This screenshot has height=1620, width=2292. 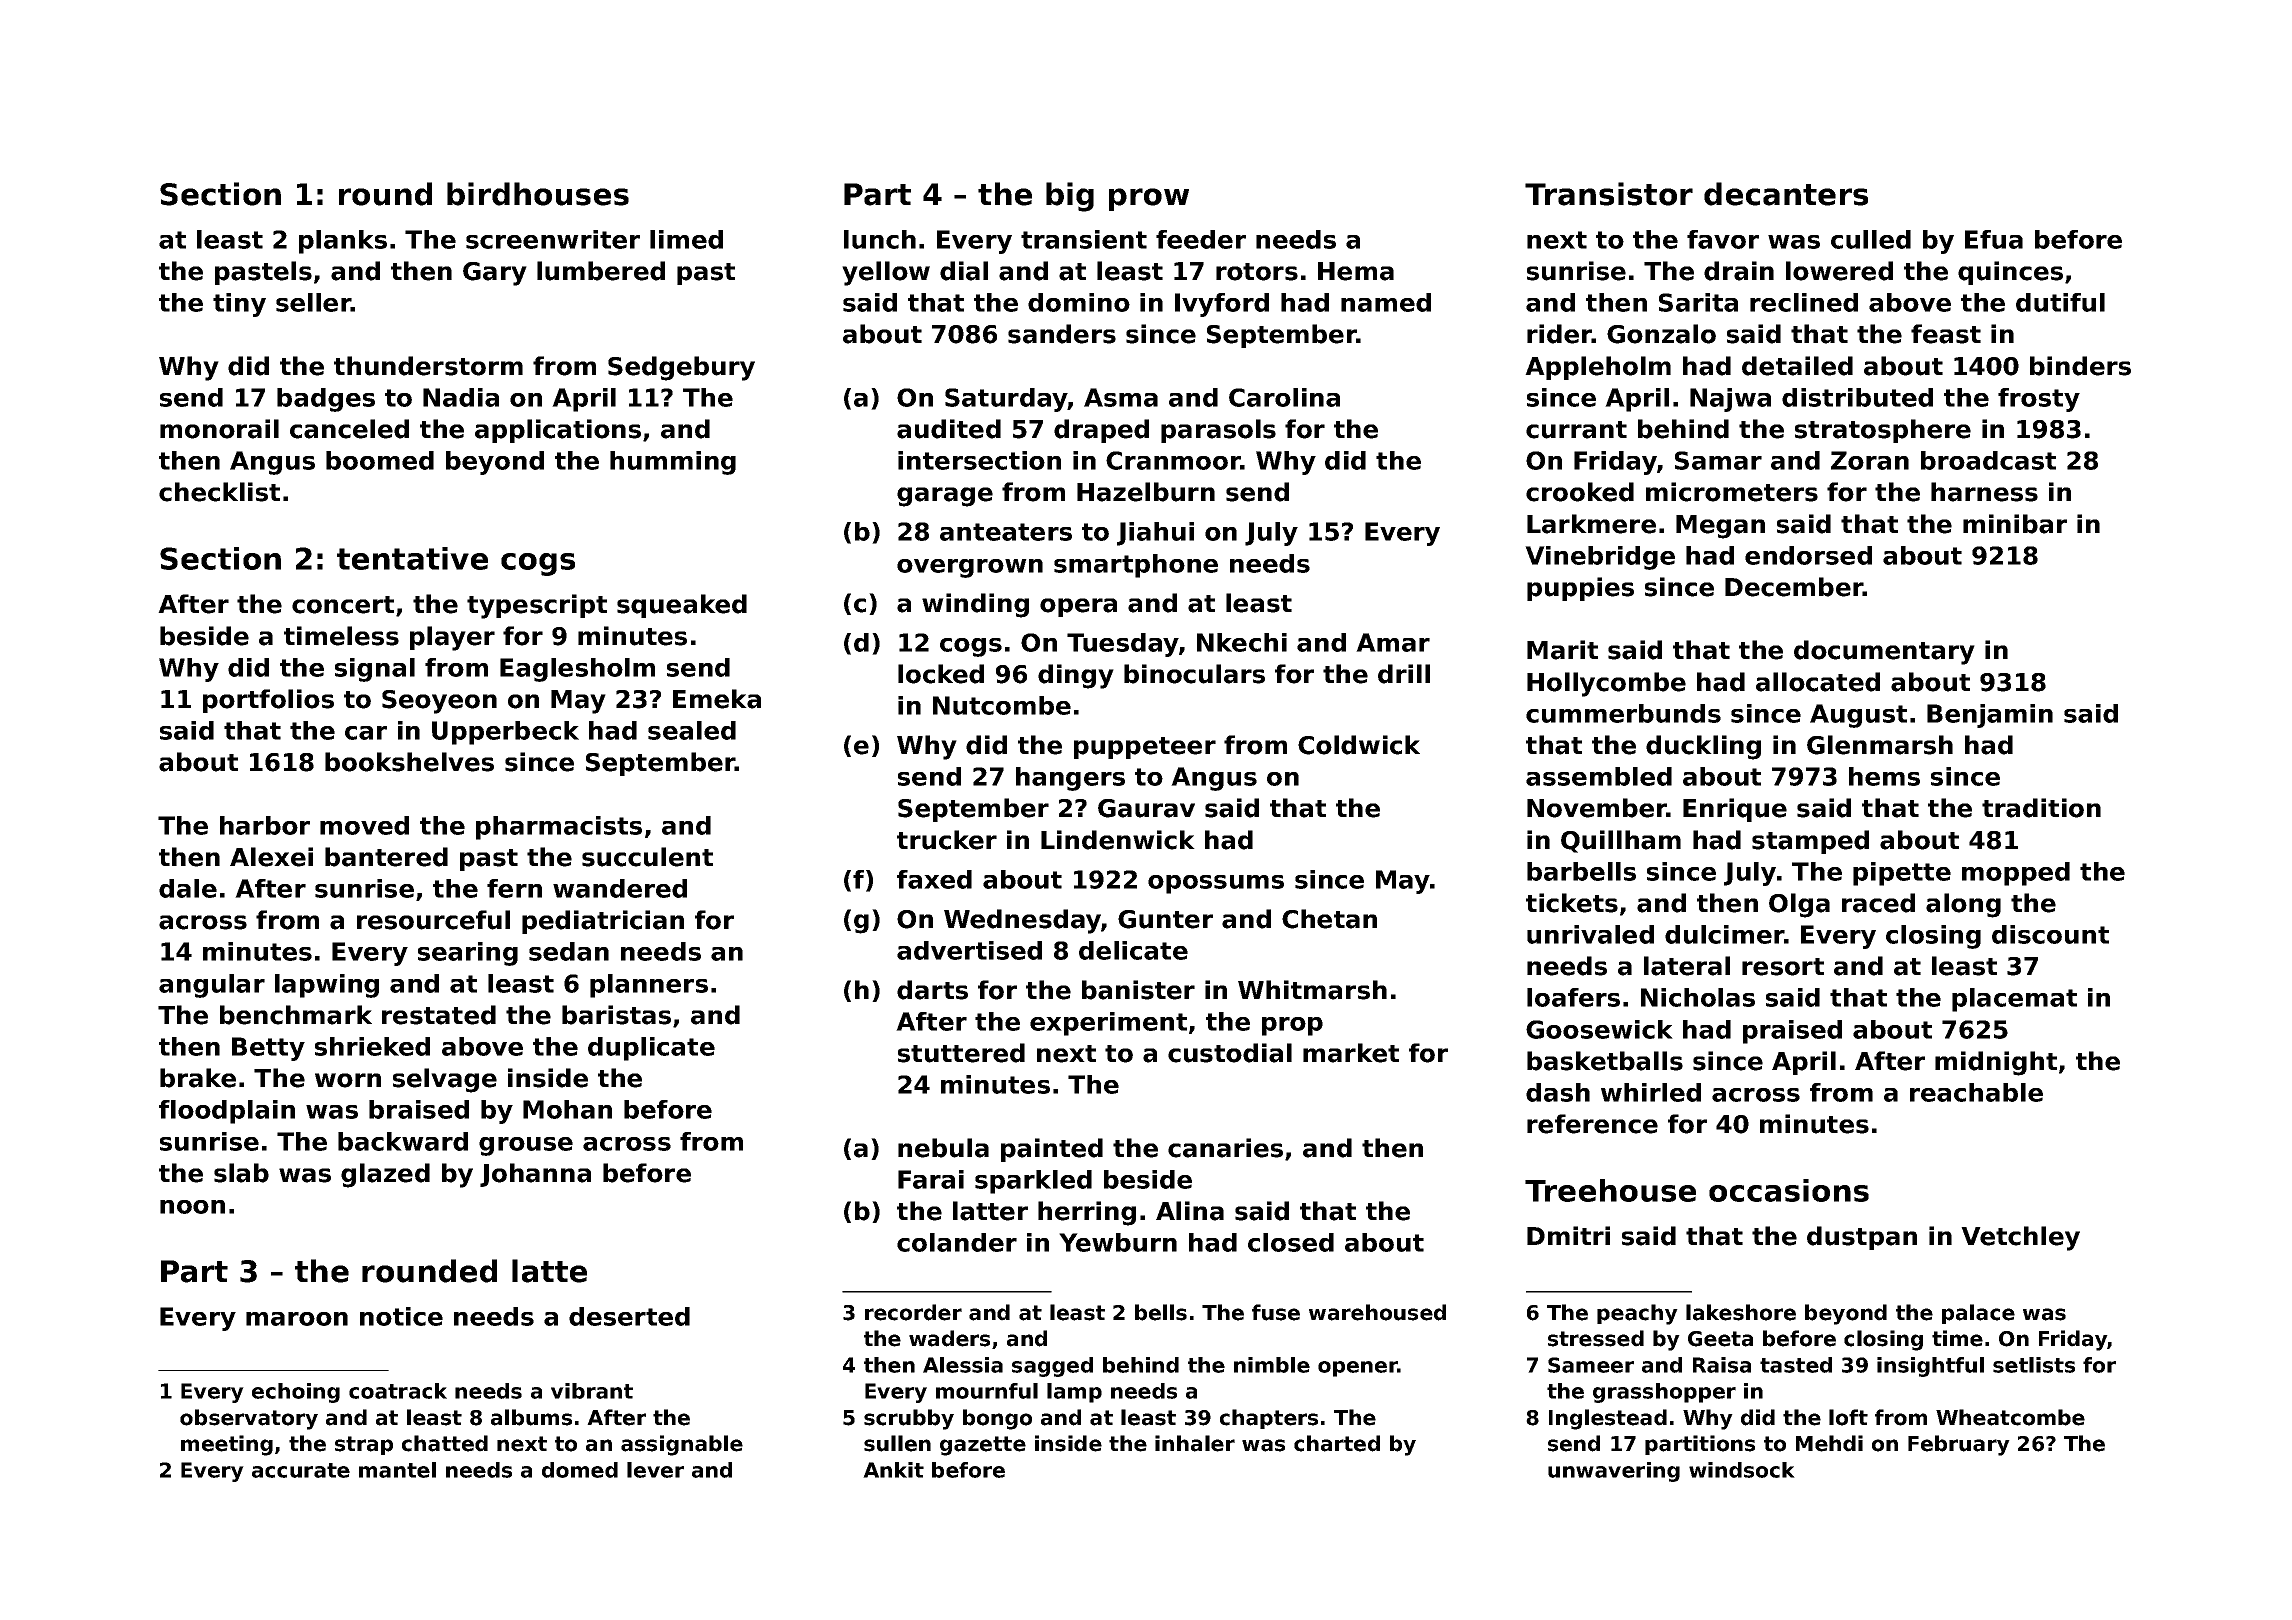 What do you see at coordinates (1079, 302) in the screenshot?
I see `domino` at bounding box center [1079, 302].
